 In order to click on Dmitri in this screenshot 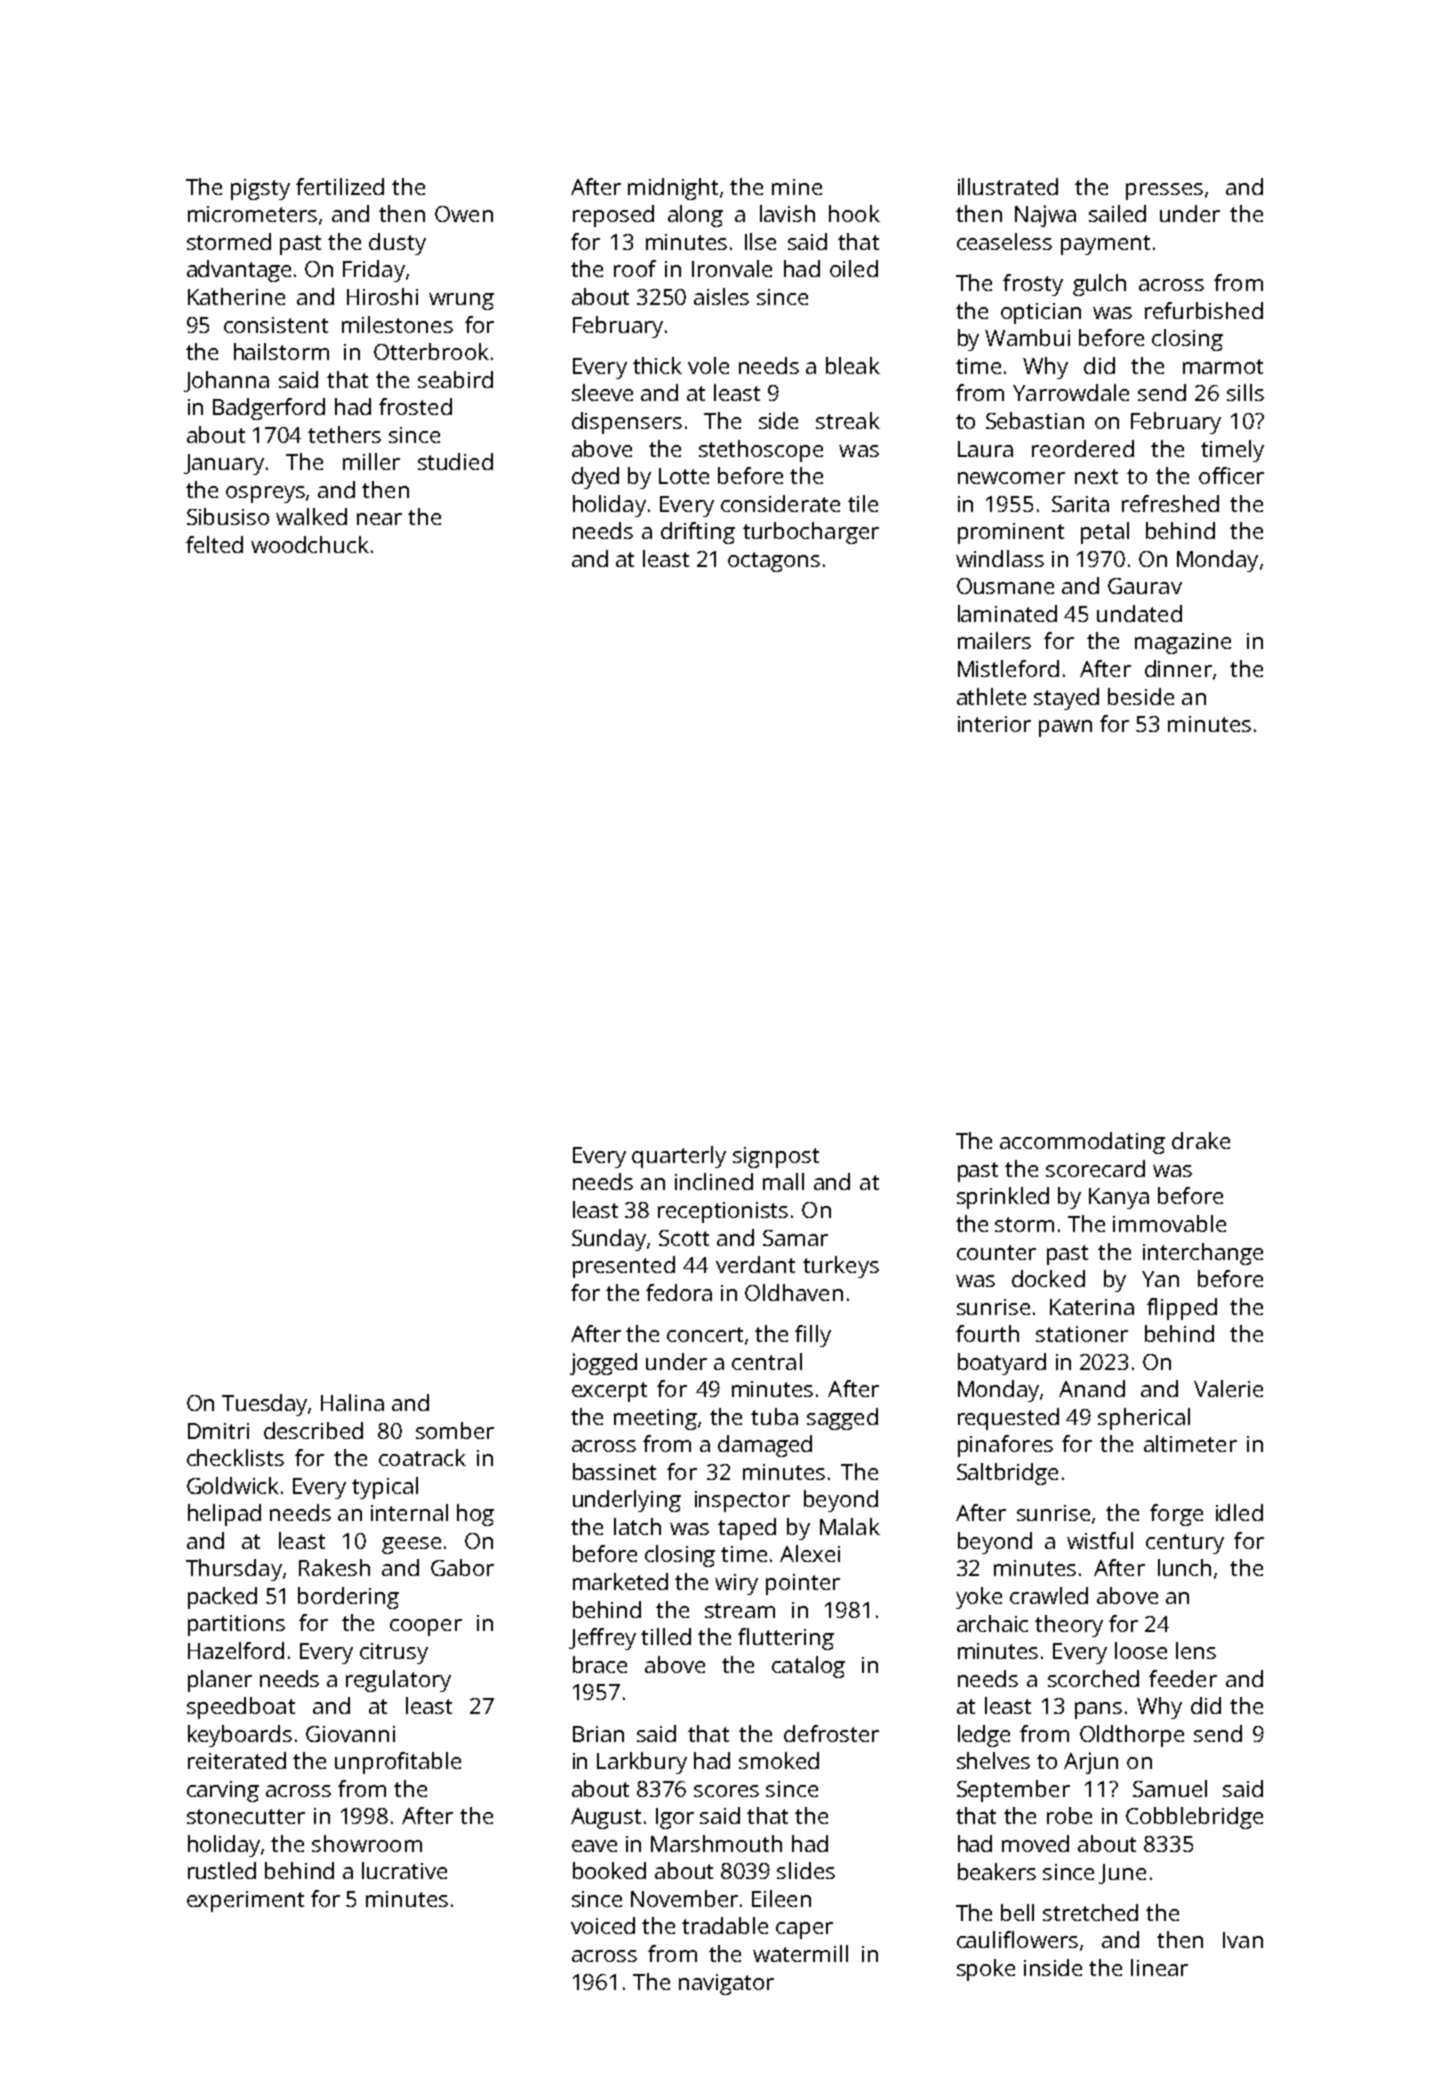, I will do `click(218, 1431)`.
